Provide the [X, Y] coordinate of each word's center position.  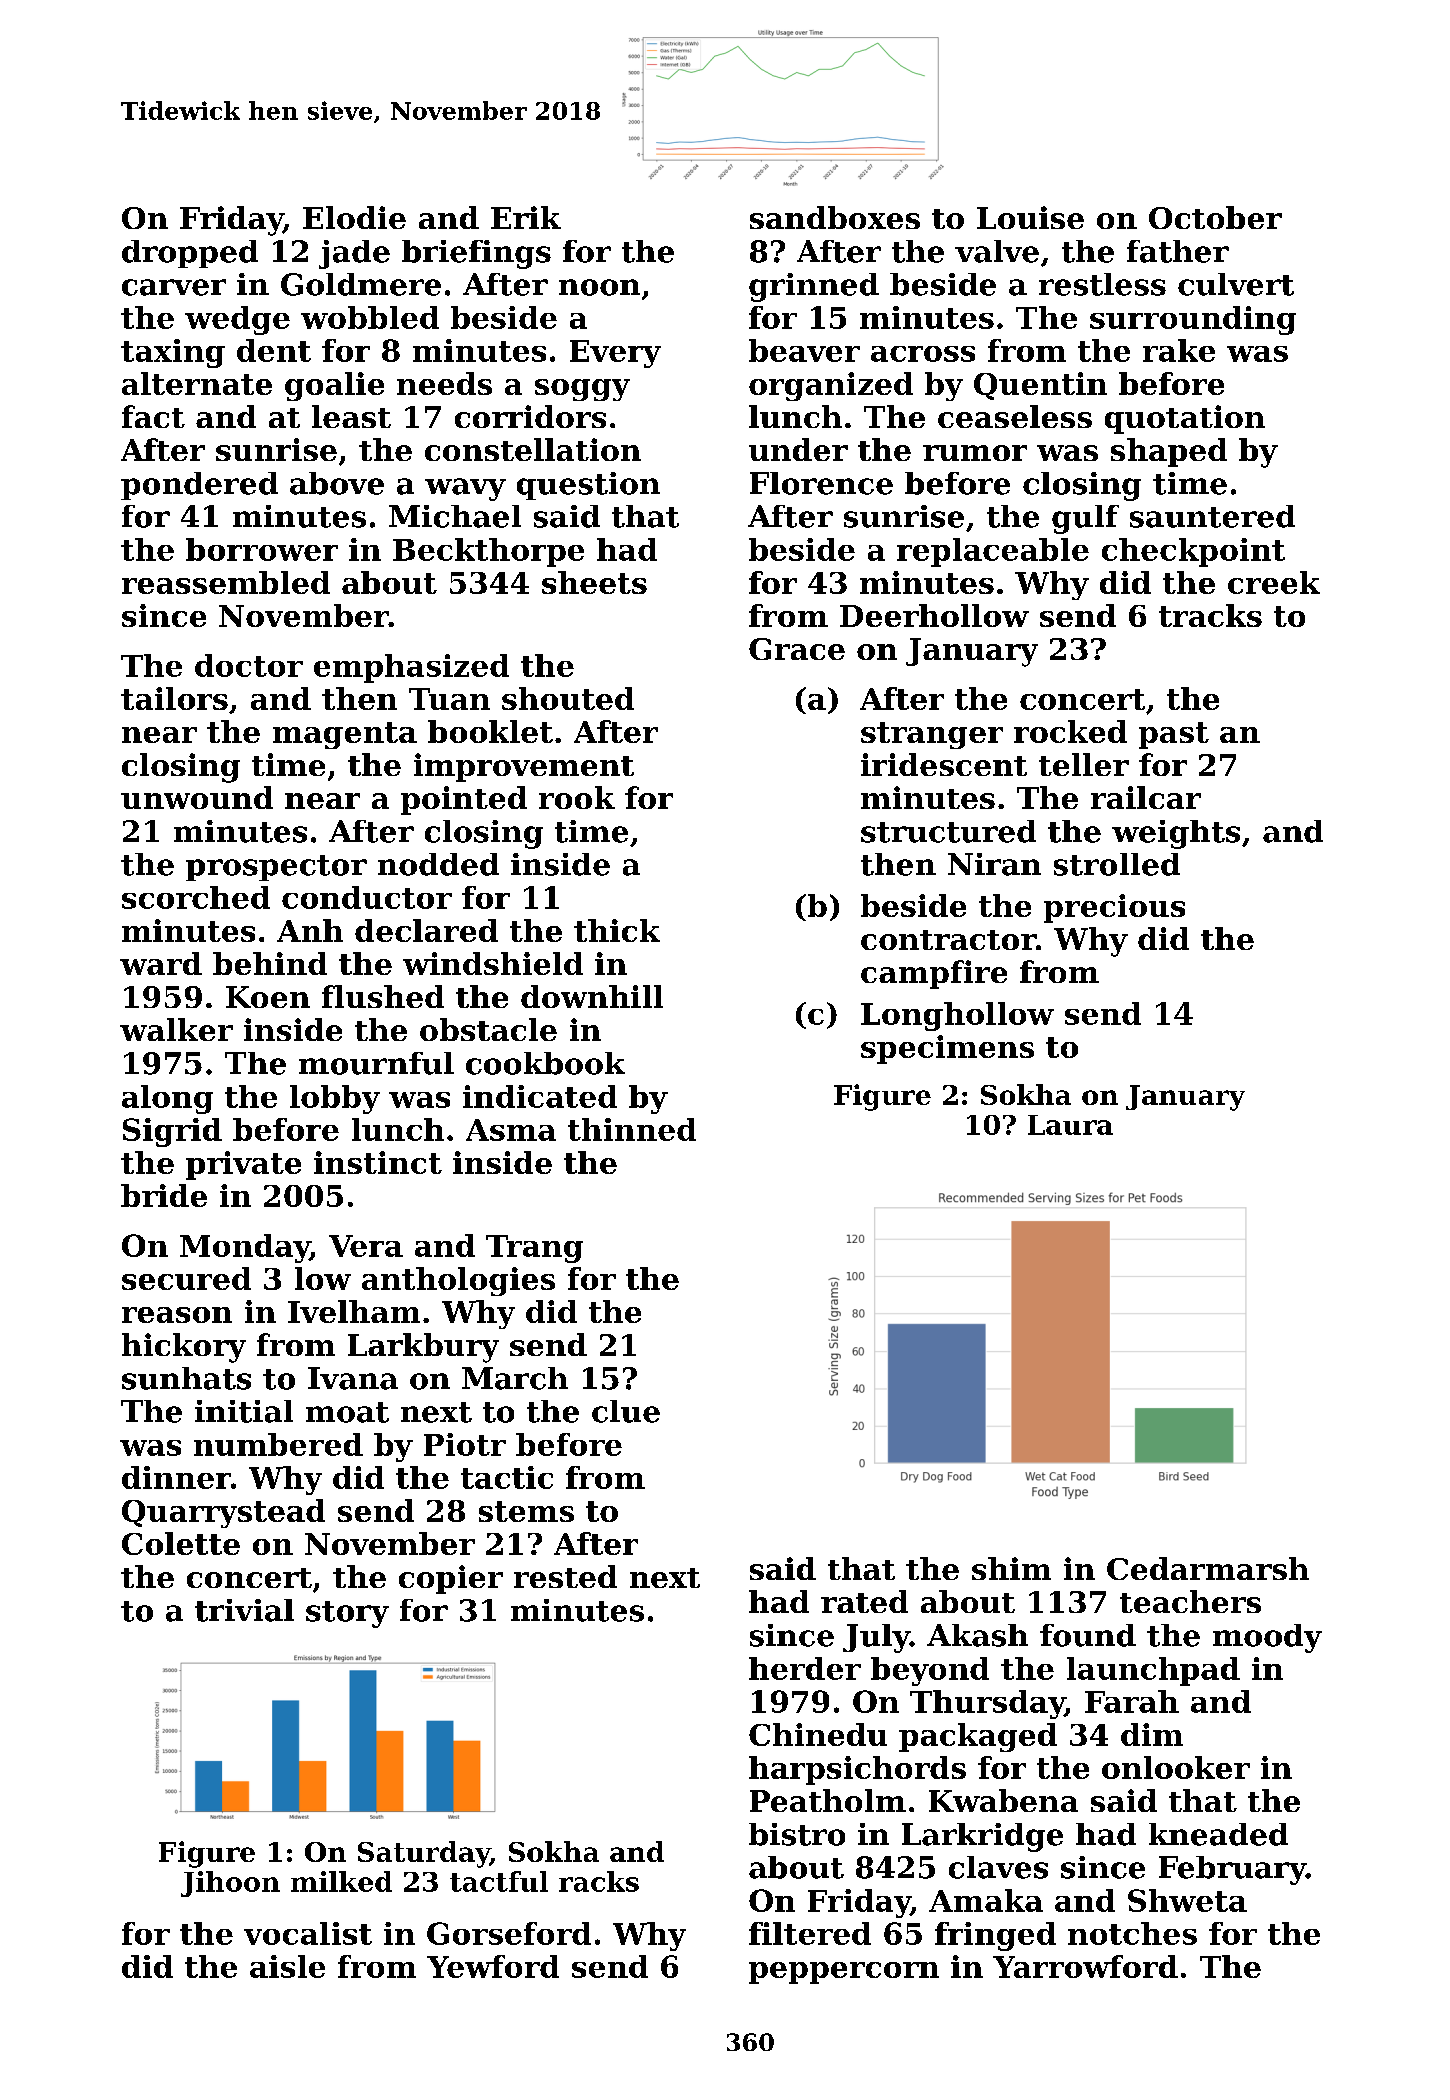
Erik [526, 217]
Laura [1070, 1125]
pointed [464, 800]
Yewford [493, 1966]
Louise [1030, 217]
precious [1114, 908]
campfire [934, 974]
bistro [797, 1834]
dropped [190, 254]
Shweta [1187, 1900]
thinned [632, 1129]
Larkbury [423, 1348]
